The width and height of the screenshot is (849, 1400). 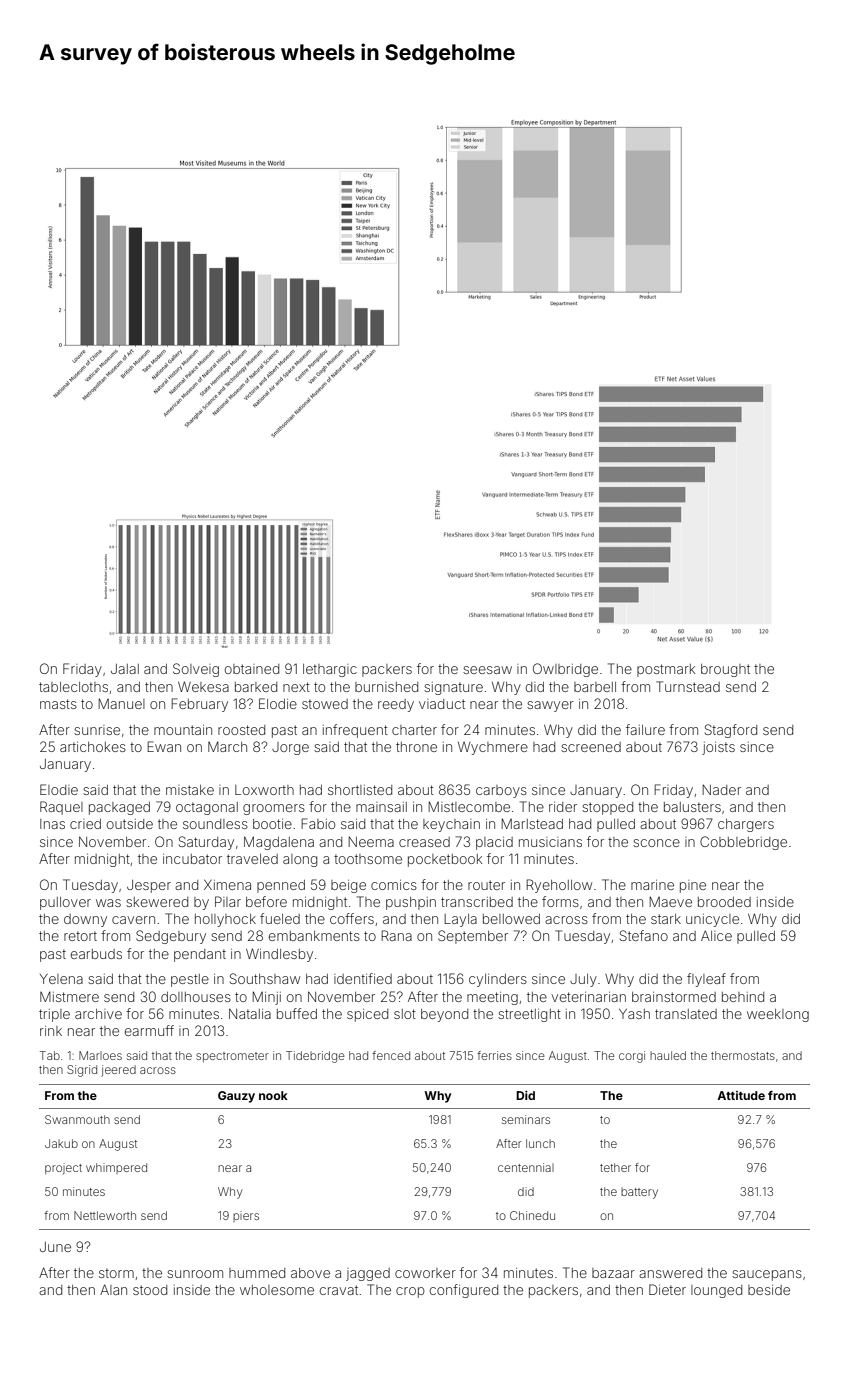 I want to click on seminars, so click(x=526, y=1119).
